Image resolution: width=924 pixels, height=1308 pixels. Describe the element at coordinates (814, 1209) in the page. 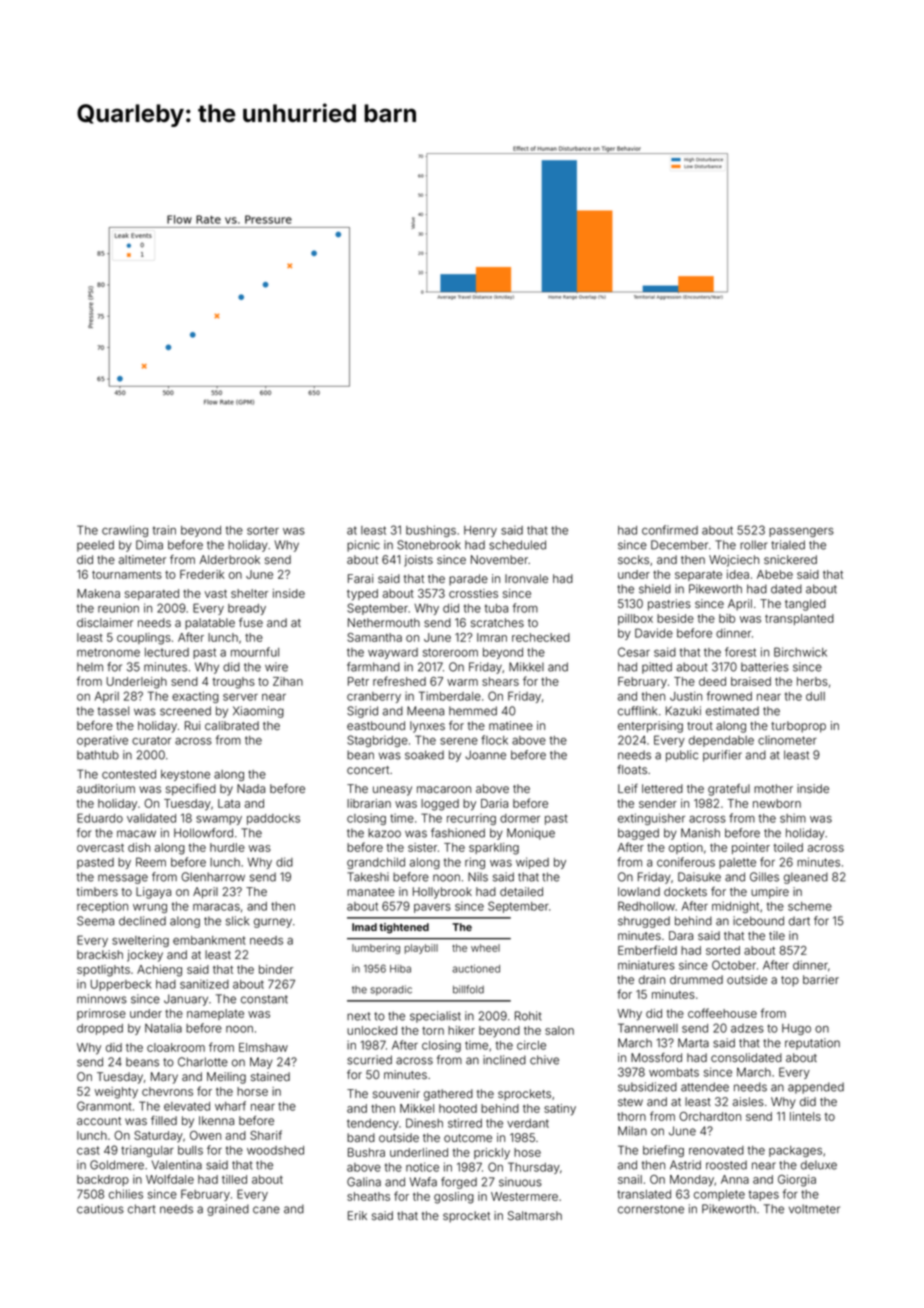

I see `voltmeter` at that location.
